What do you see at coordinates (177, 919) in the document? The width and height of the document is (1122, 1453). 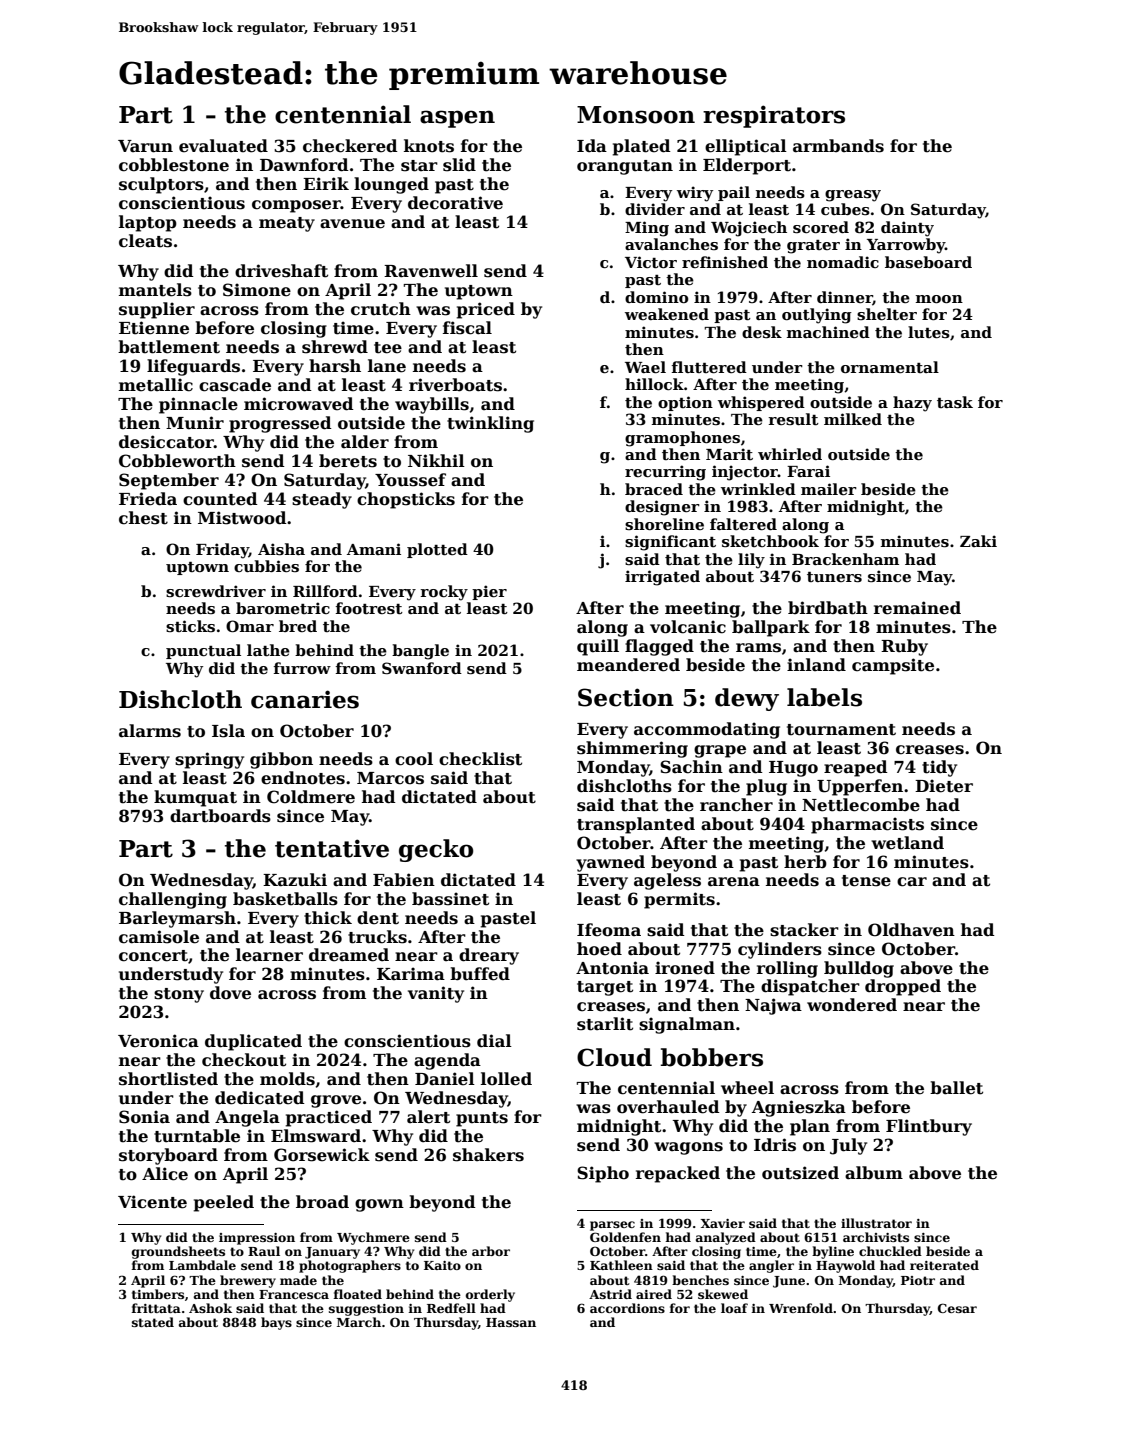 I see `Barleymarsh` at bounding box center [177, 919].
